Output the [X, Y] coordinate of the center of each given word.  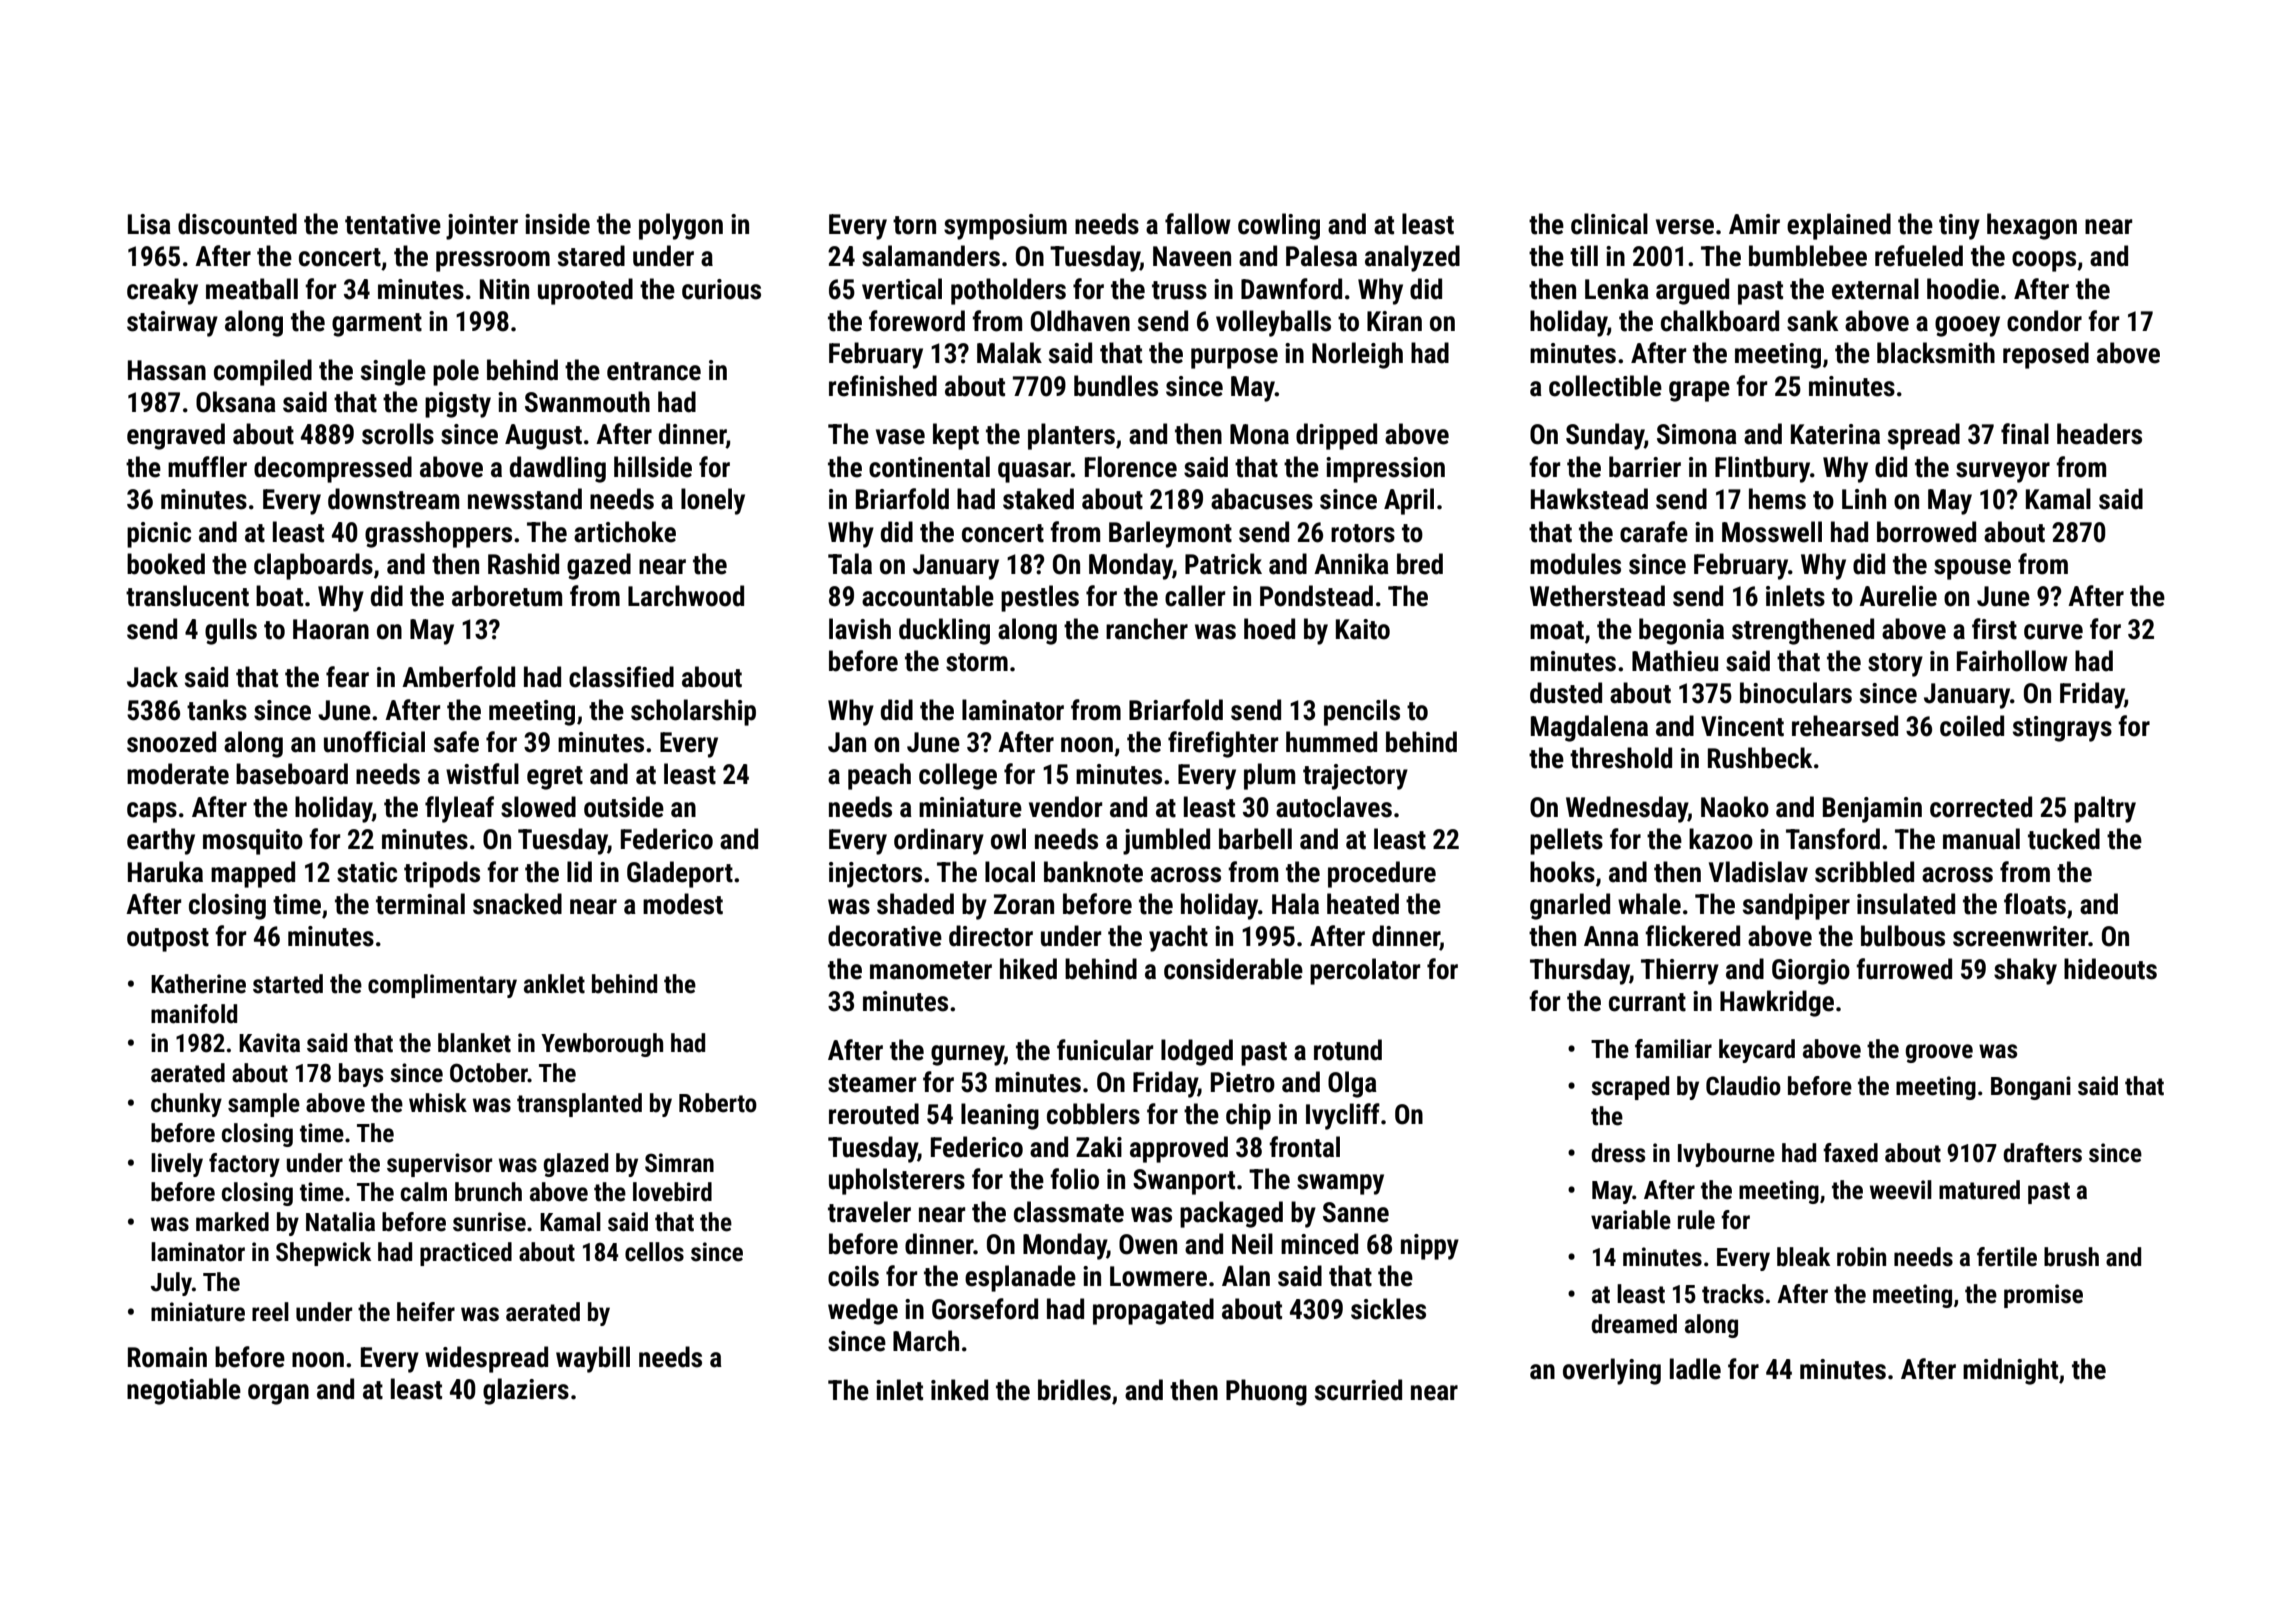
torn [914, 225]
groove [1939, 1053]
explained [1839, 226]
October [489, 1073]
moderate [178, 774]
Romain [167, 1357]
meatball [252, 289]
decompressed [333, 469]
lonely [713, 501]
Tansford [1833, 839]
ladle [1695, 1369]
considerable [1233, 969]
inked [959, 1390]
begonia [1681, 631]
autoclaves [1334, 807]
